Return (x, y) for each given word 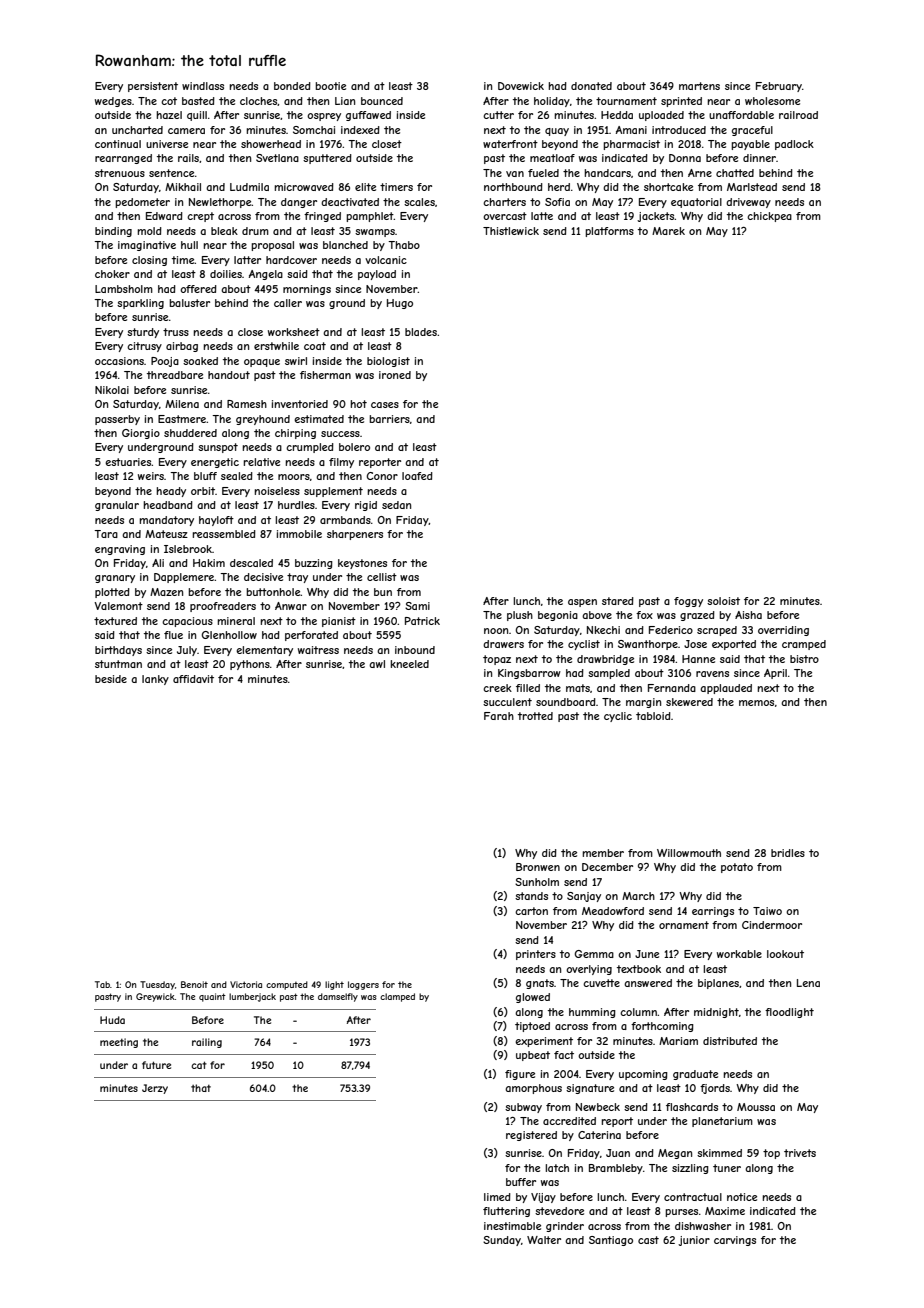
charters (504, 202)
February (779, 87)
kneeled (409, 664)
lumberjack (252, 997)
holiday (552, 102)
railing (207, 1043)
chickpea (769, 217)
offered (198, 289)
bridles (788, 853)
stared (618, 601)
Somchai (314, 130)
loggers (363, 985)
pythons (250, 665)
